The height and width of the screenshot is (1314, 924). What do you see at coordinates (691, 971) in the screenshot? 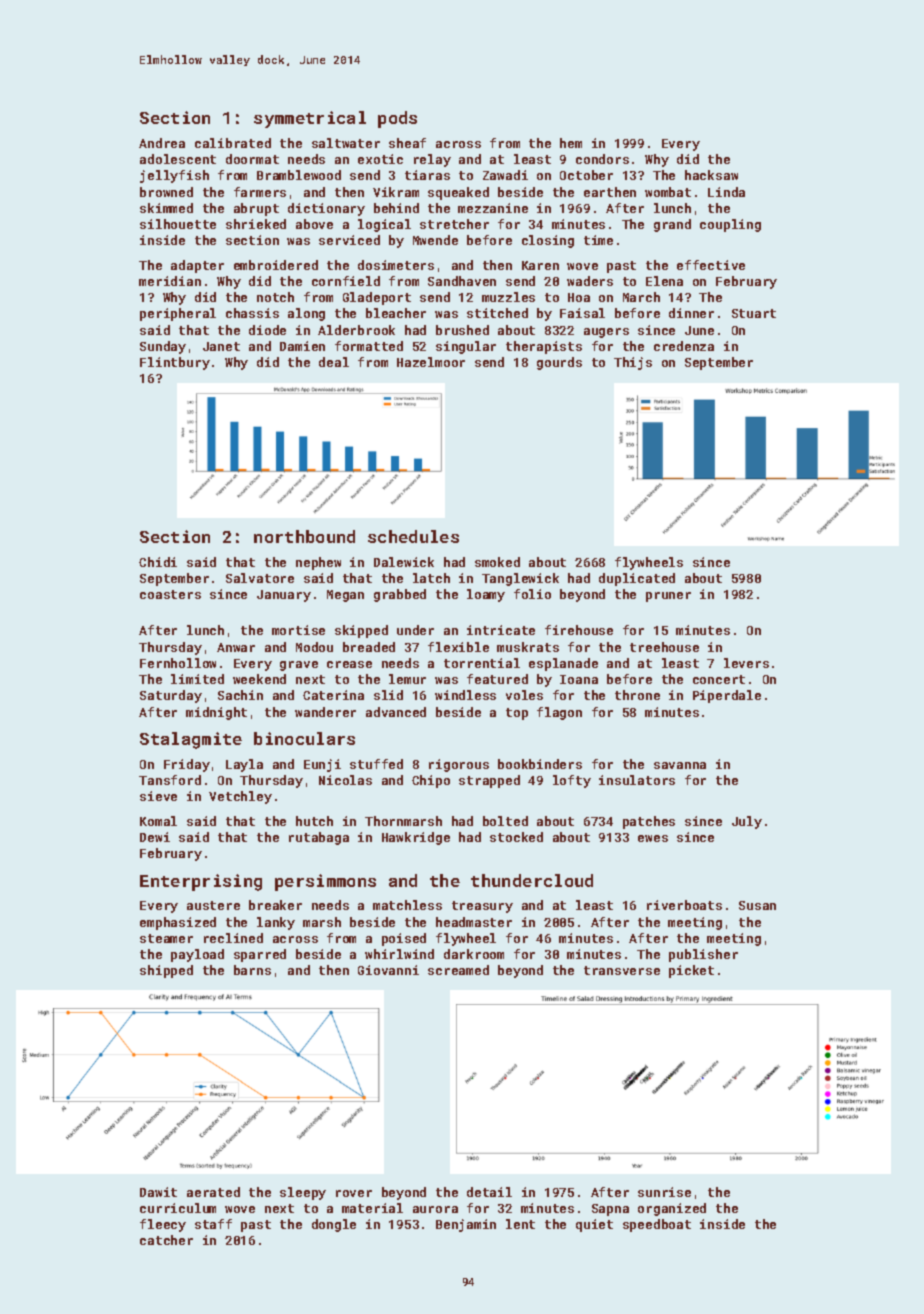
I see `picket` at bounding box center [691, 971].
